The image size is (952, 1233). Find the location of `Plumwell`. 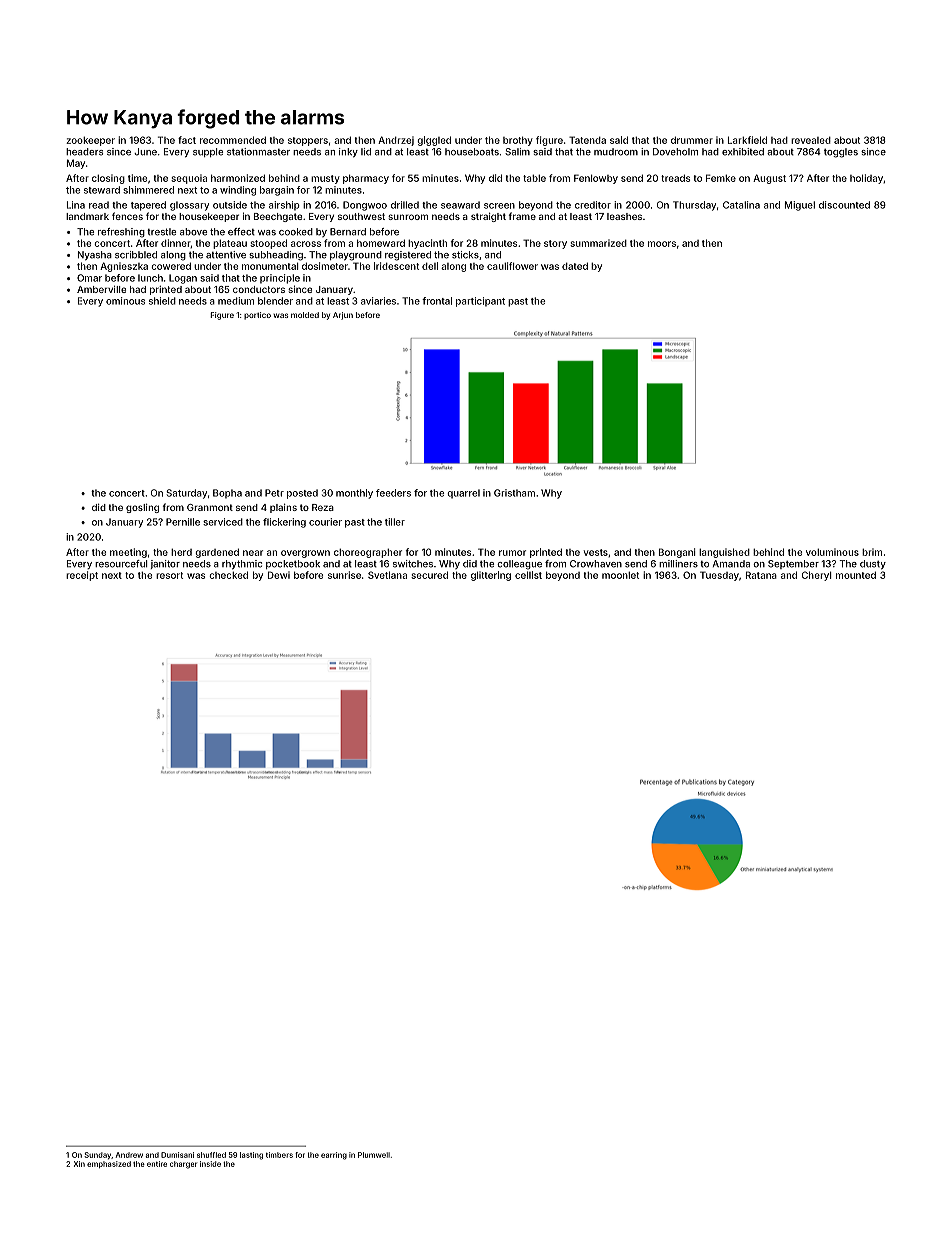

Plumwell is located at coordinates (374, 1155).
